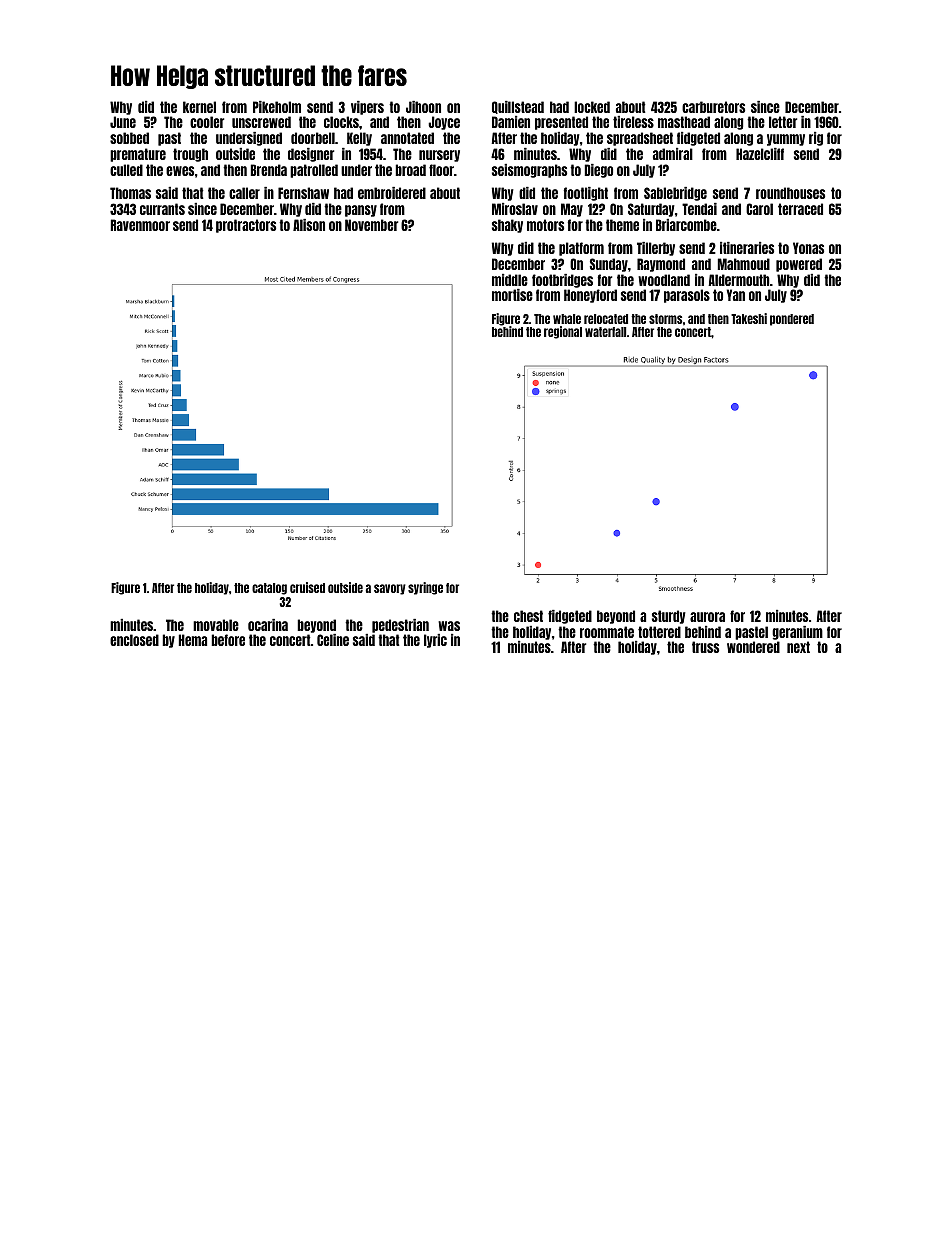  Describe the element at coordinates (268, 625) in the document. I see `ocarina` at that location.
